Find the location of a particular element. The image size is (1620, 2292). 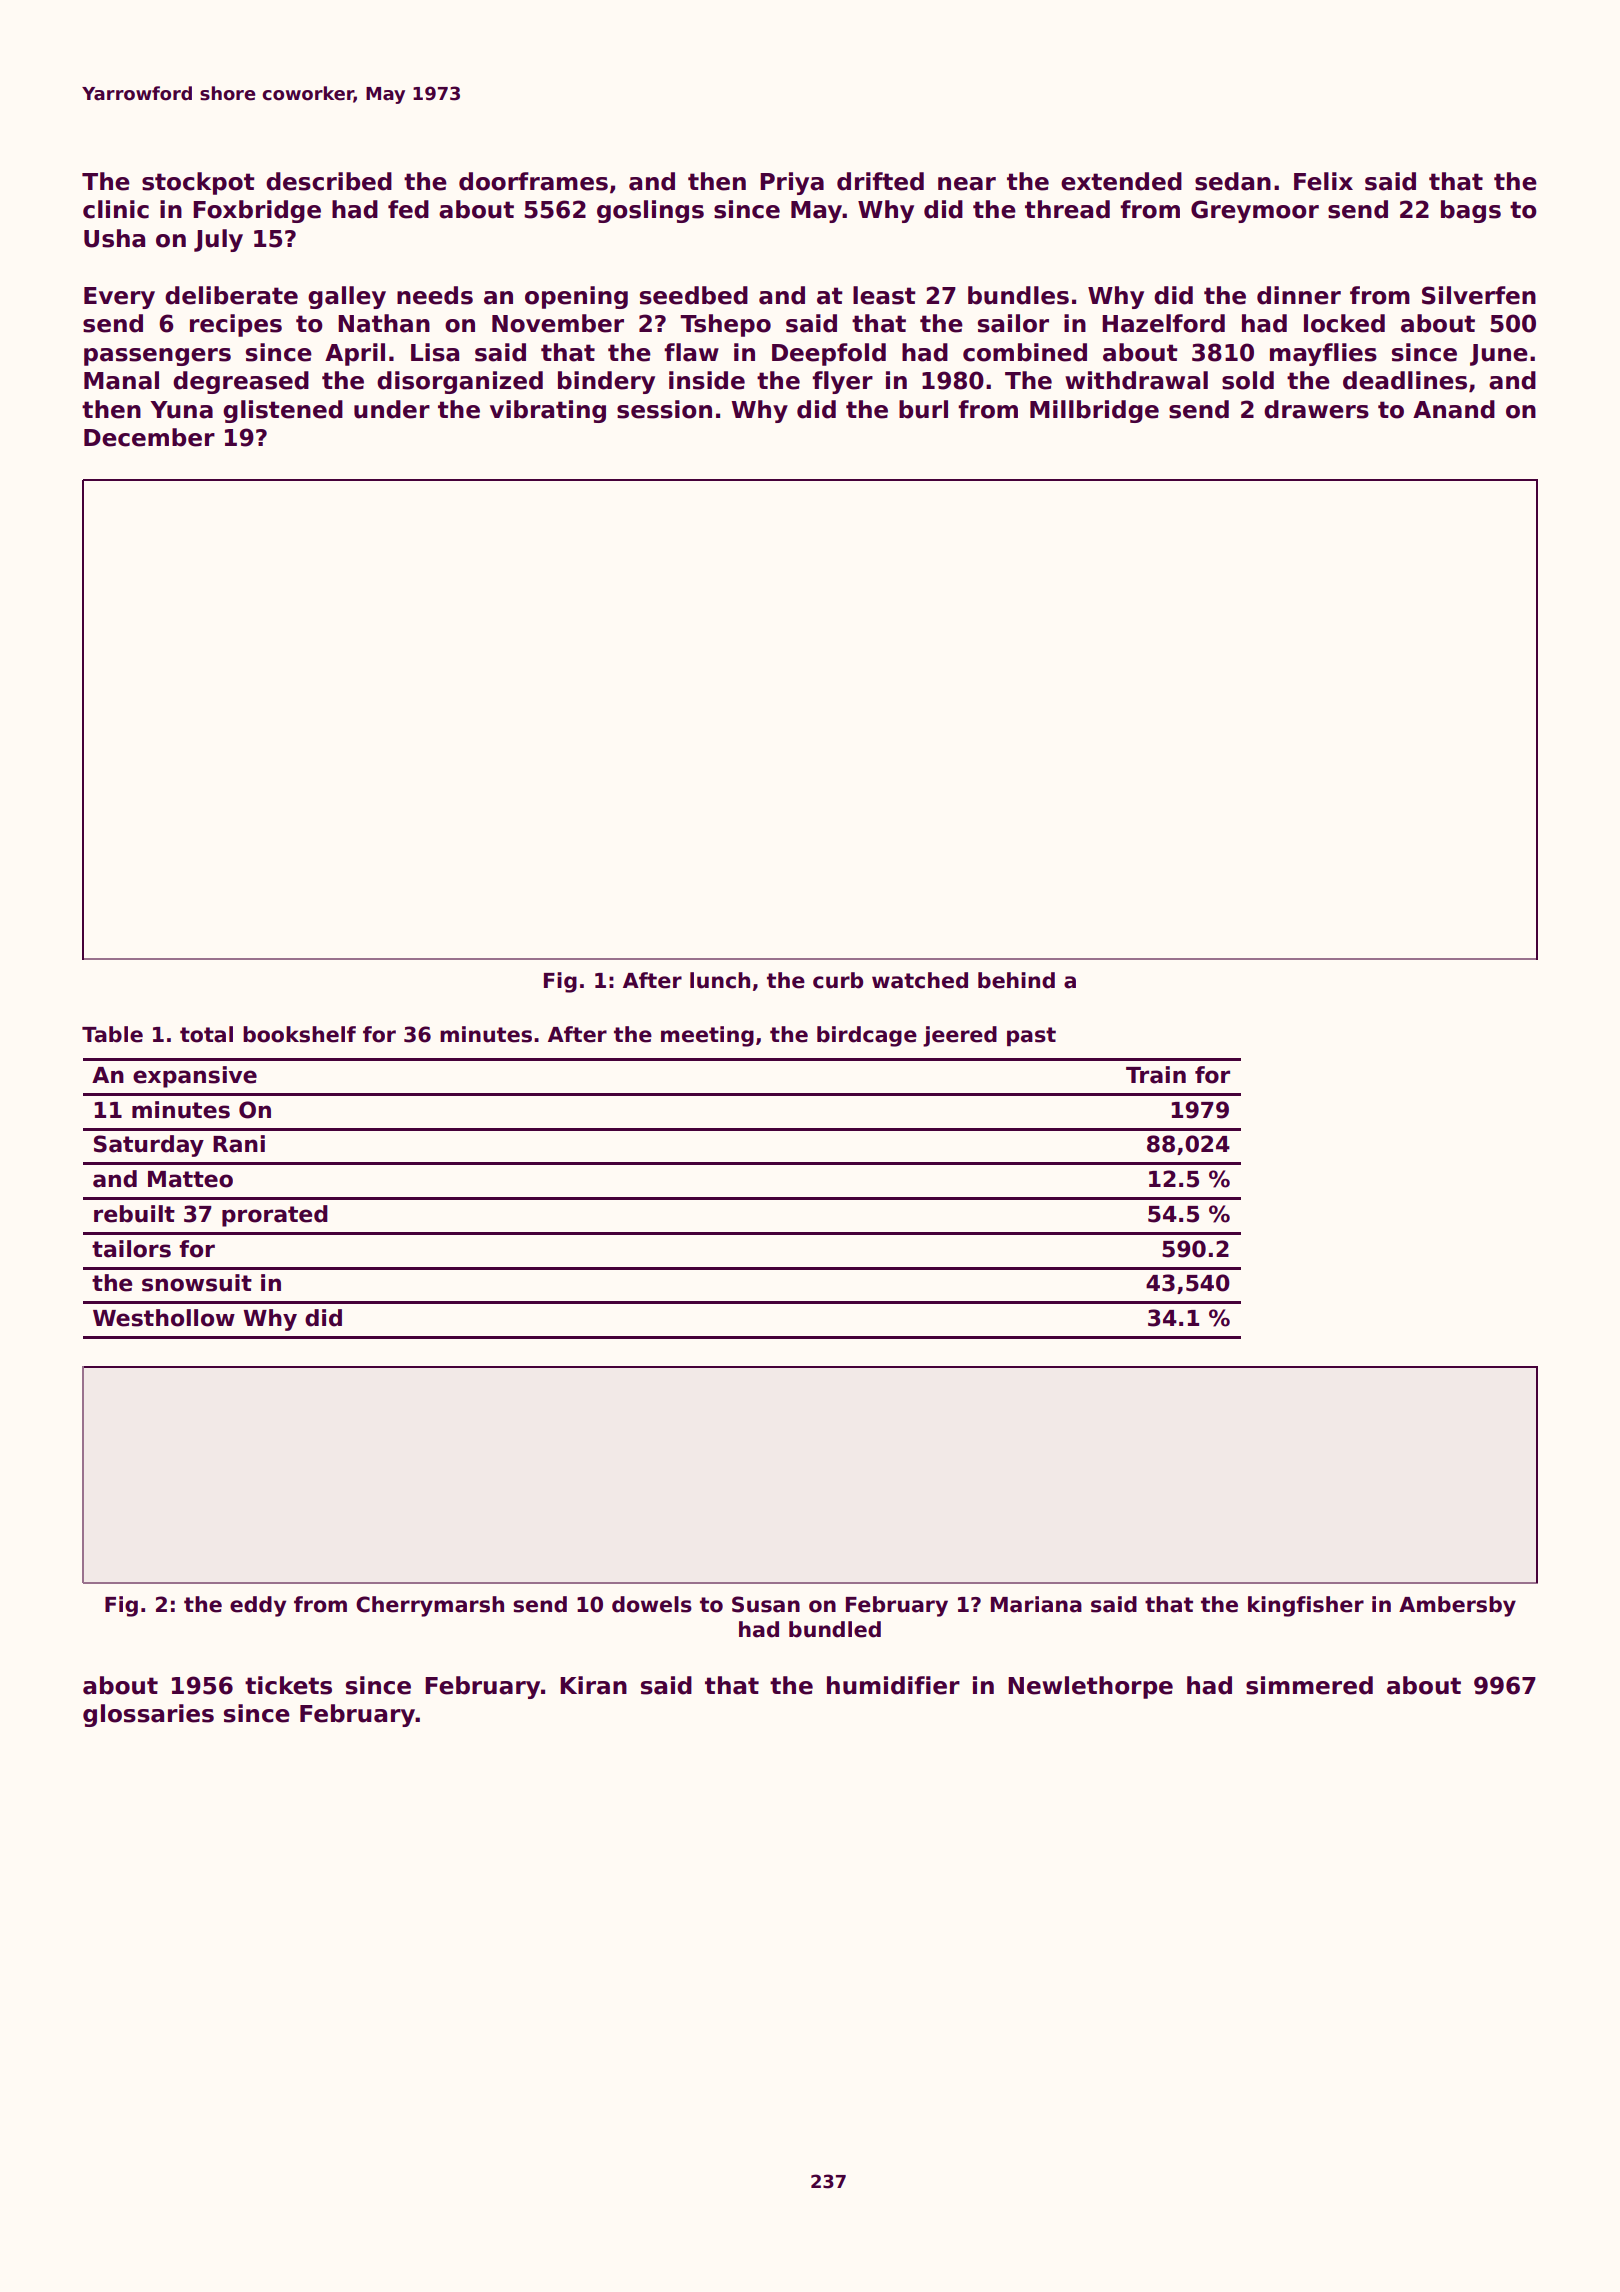

Train is located at coordinates (1156, 1075).
